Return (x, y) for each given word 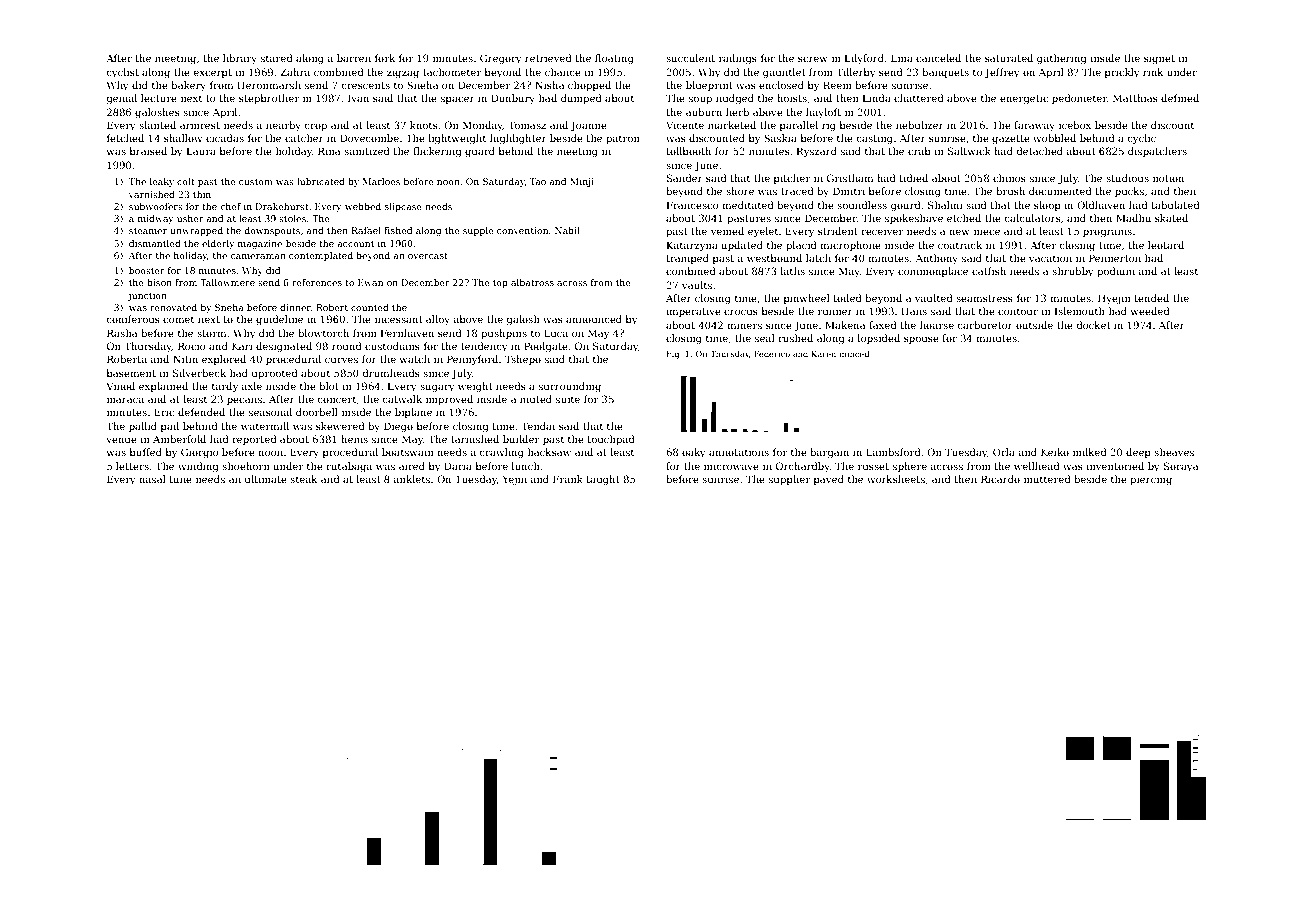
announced (594, 319)
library (240, 59)
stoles (292, 218)
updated (742, 246)
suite (568, 399)
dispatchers (1157, 152)
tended (1151, 298)
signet (1159, 59)
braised (148, 151)
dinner (295, 307)
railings (738, 59)
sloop (1047, 206)
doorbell (317, 412)
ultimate (266, 479)
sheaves (1174, 452)
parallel (799, 126)
